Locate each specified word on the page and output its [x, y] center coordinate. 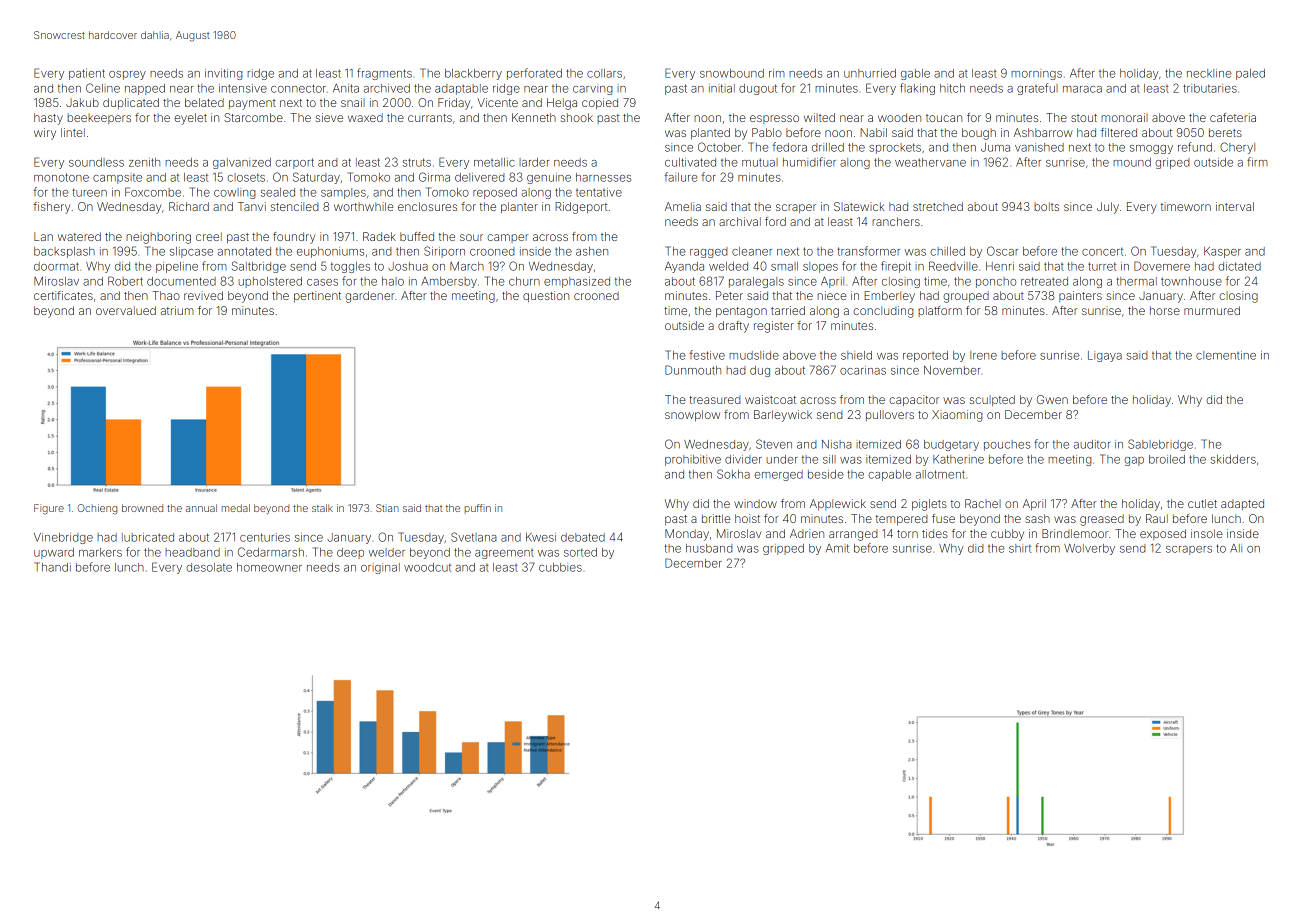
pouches [1007, 445]
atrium [177, 310]
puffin [478, 509]
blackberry [473, 74]
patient [87, 74]
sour [471, 237]
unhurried [870, 73]
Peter [729, 295]
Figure [49, 509]
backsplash [64, 252]
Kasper [1222, 252]
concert [1102, 251]
